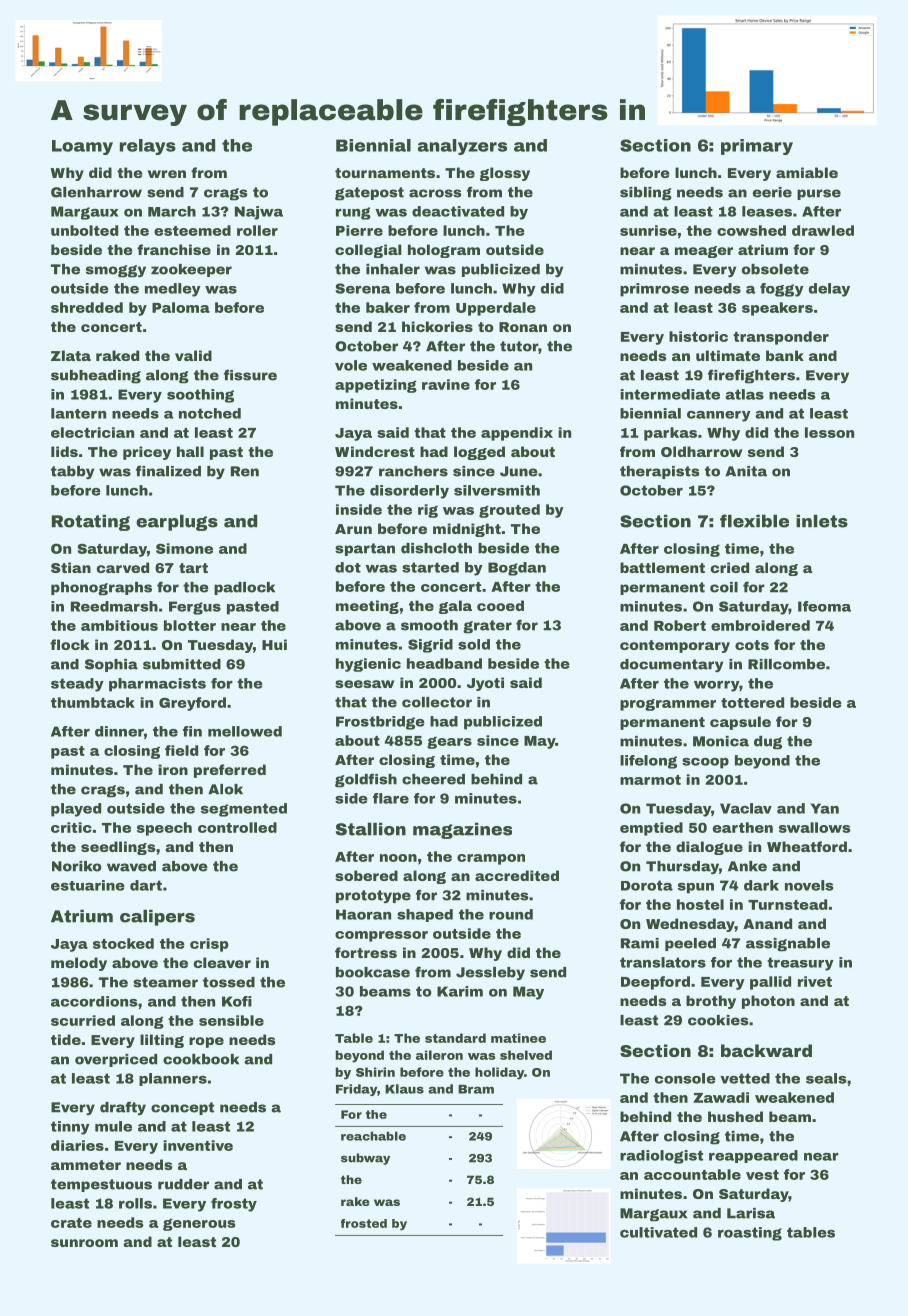  I want to click on cultivated, so click(658, 1232).
